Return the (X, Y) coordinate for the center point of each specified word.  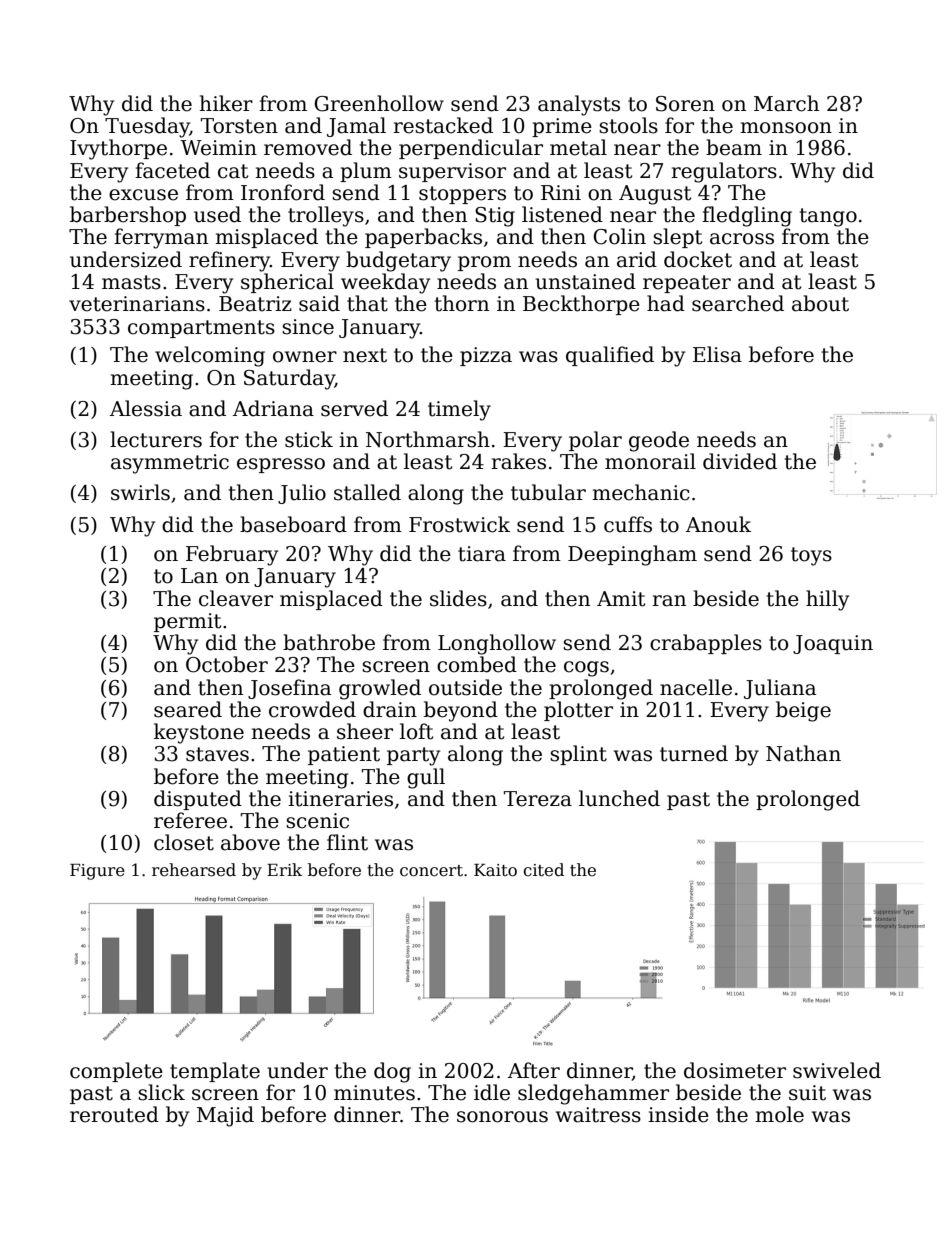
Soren (685, 104)
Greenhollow (379, 103)
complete (116, 1072)
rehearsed (194, 870)
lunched (619, 798)
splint (578, 755)
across (742, 239)
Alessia (146, 408)
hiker (226, 103)
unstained (585, 281)
